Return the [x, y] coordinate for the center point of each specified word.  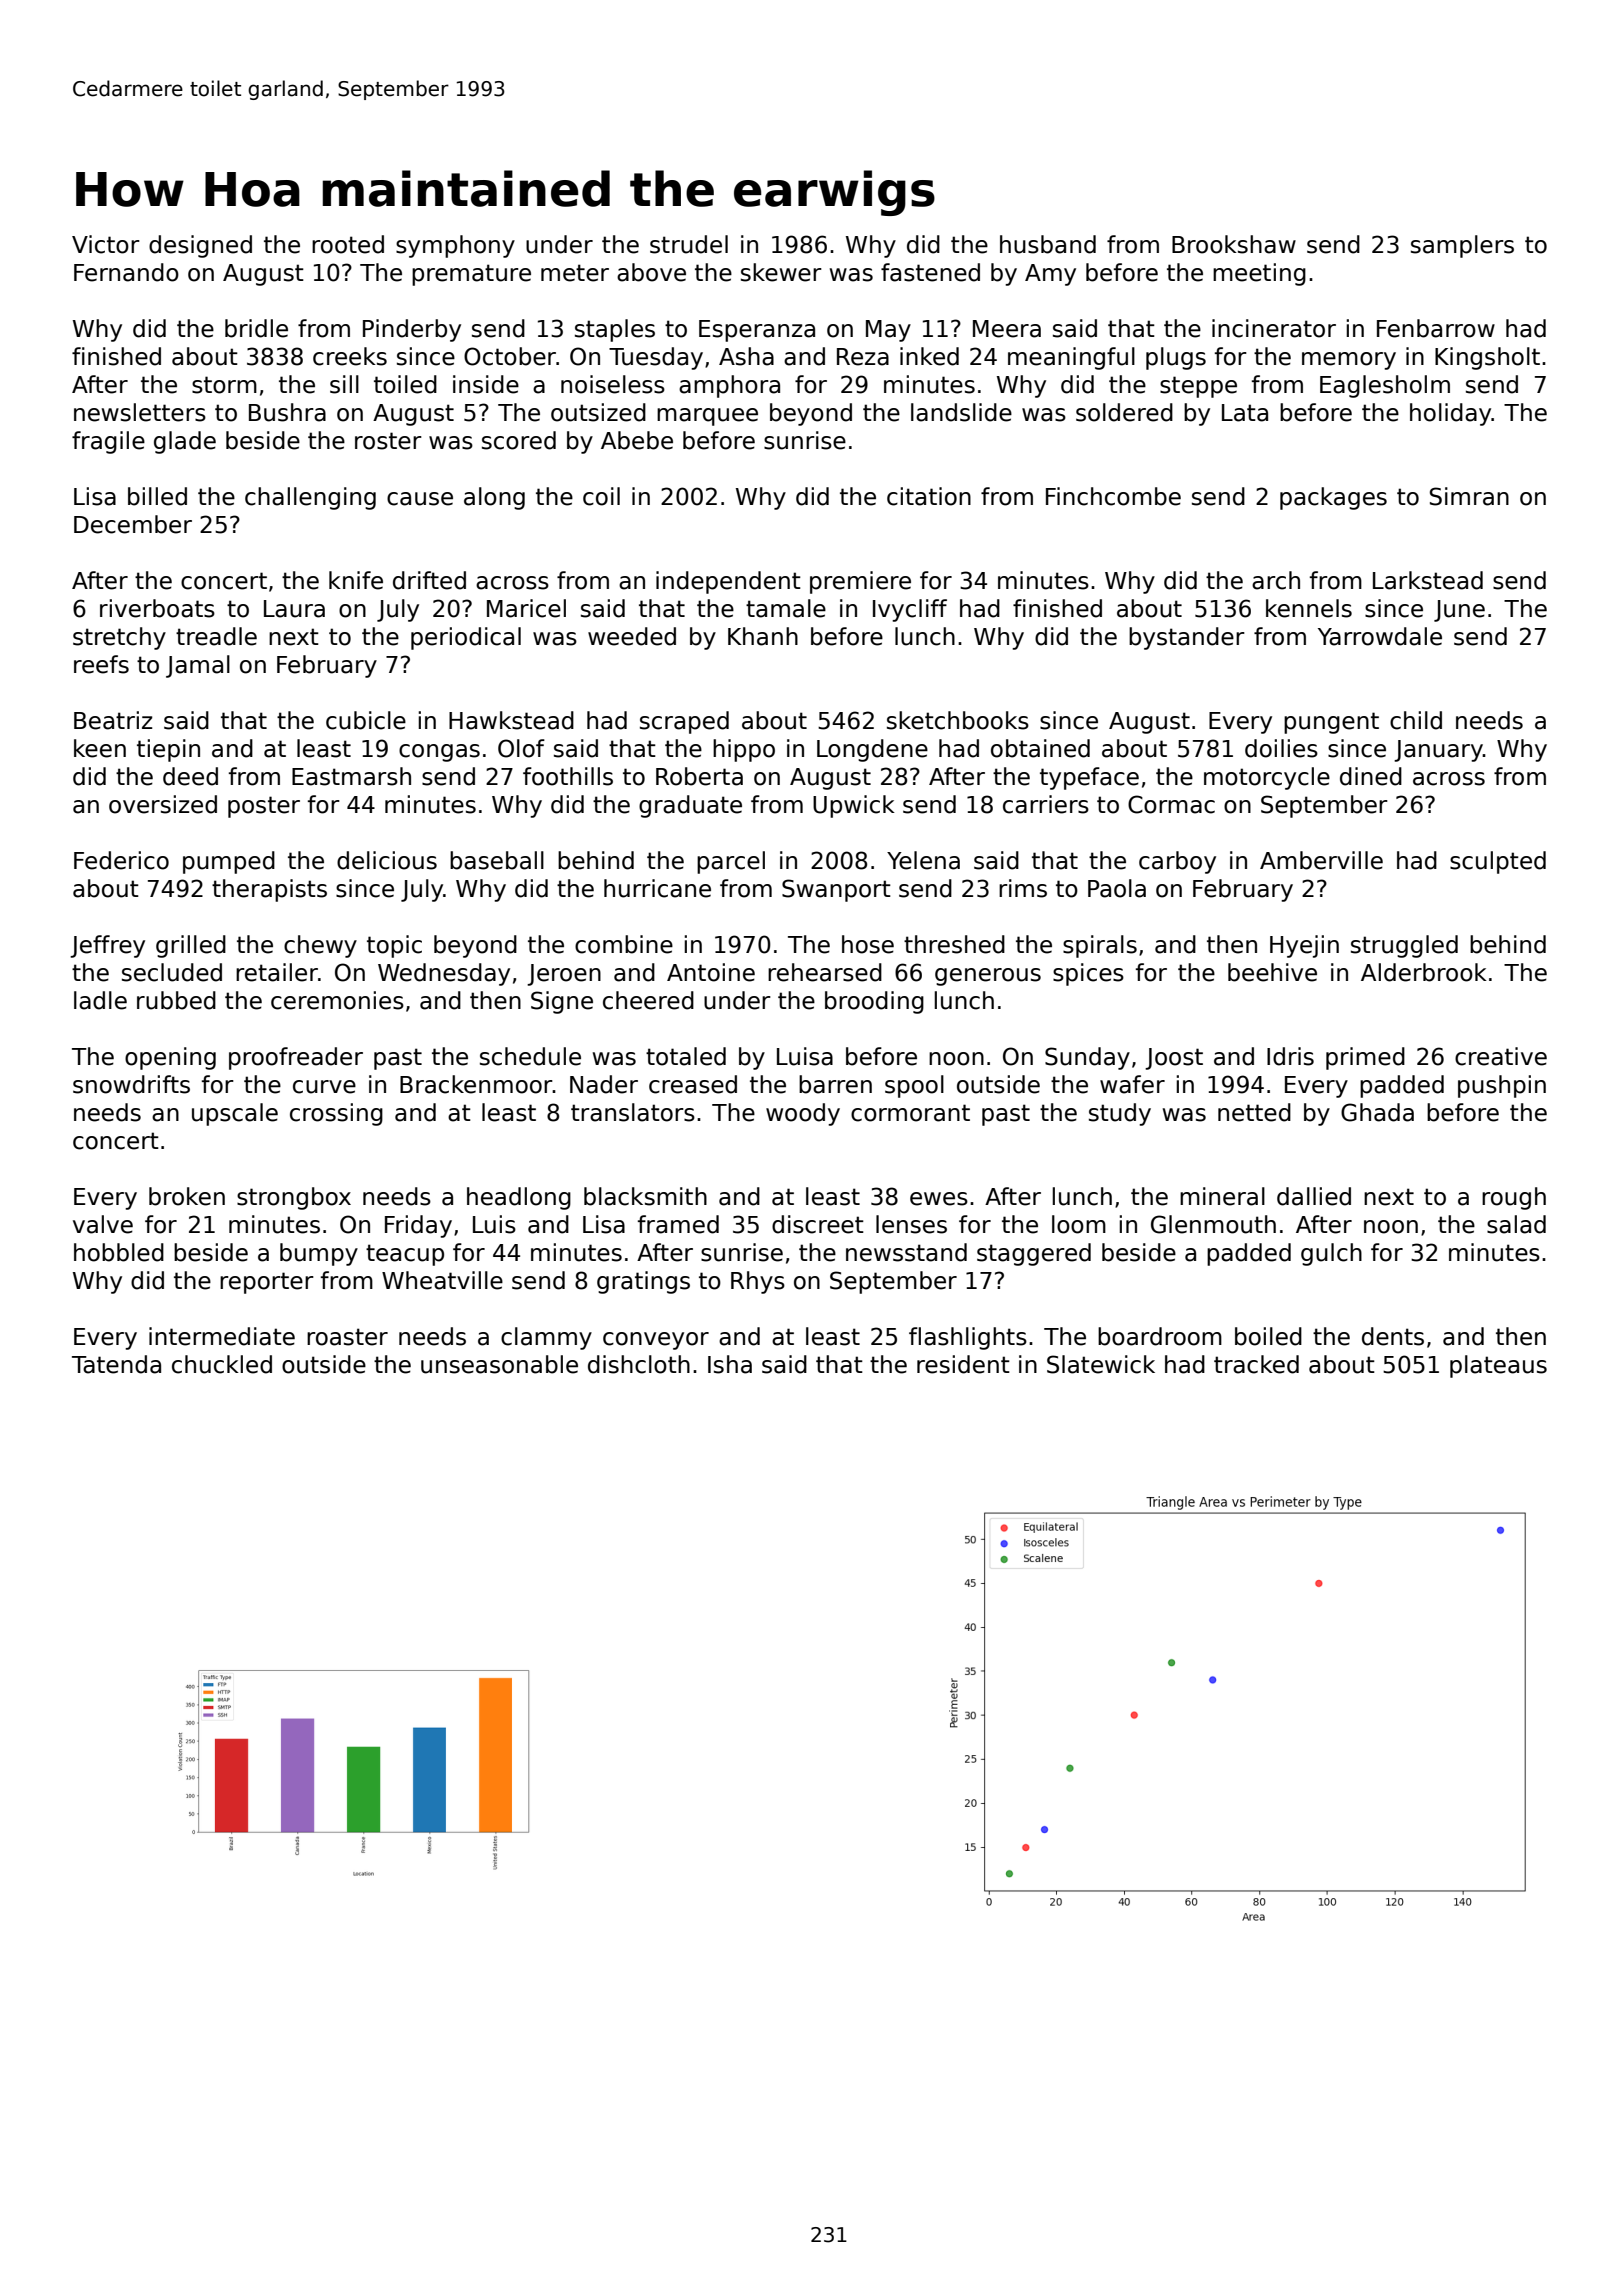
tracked [1256, 1364]
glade [185, 442]
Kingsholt [1487, 358]
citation [929, 496]
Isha [730, 1364]
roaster [347, 1337]
